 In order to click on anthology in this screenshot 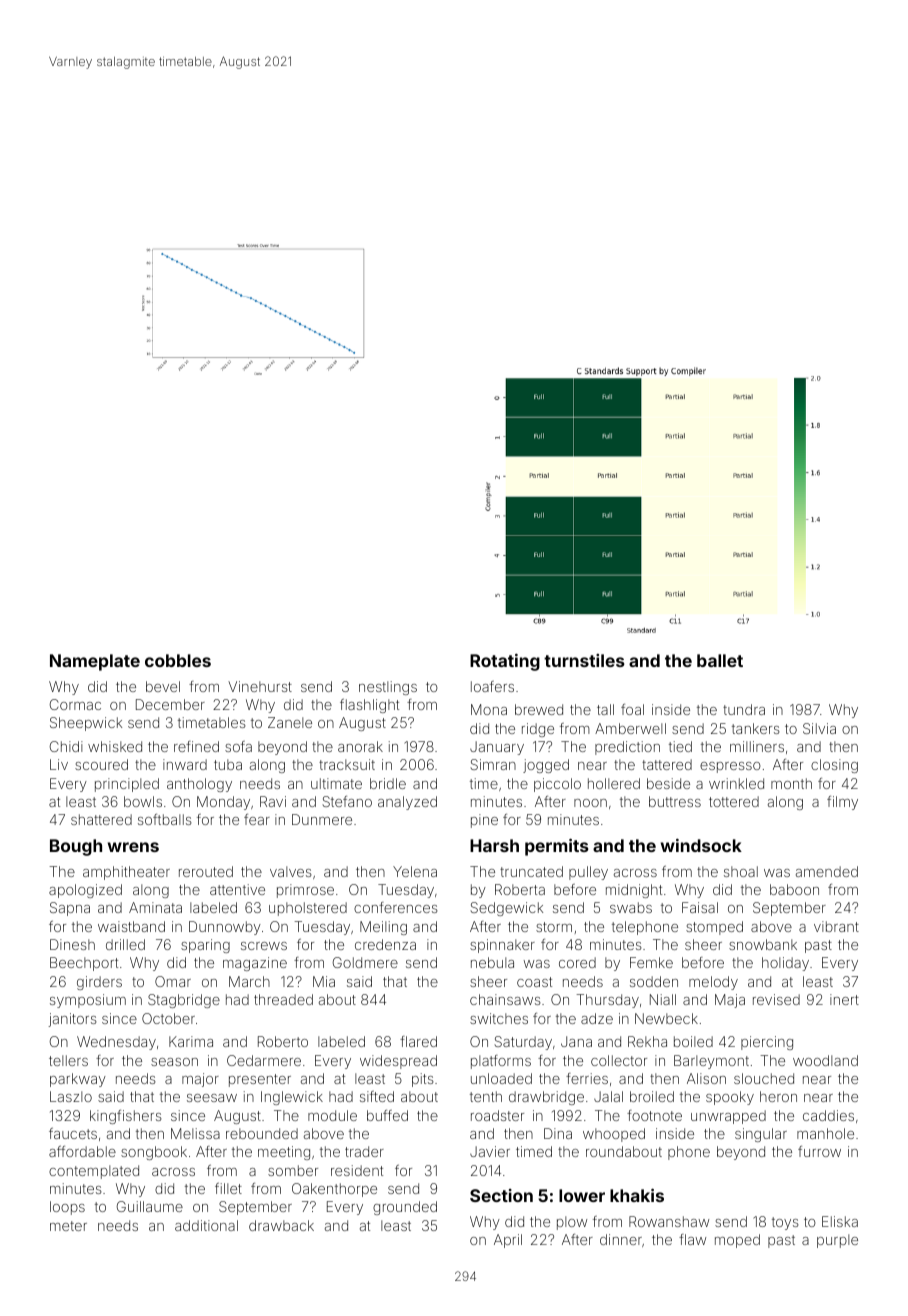, I will do `click(199, 785)`.
